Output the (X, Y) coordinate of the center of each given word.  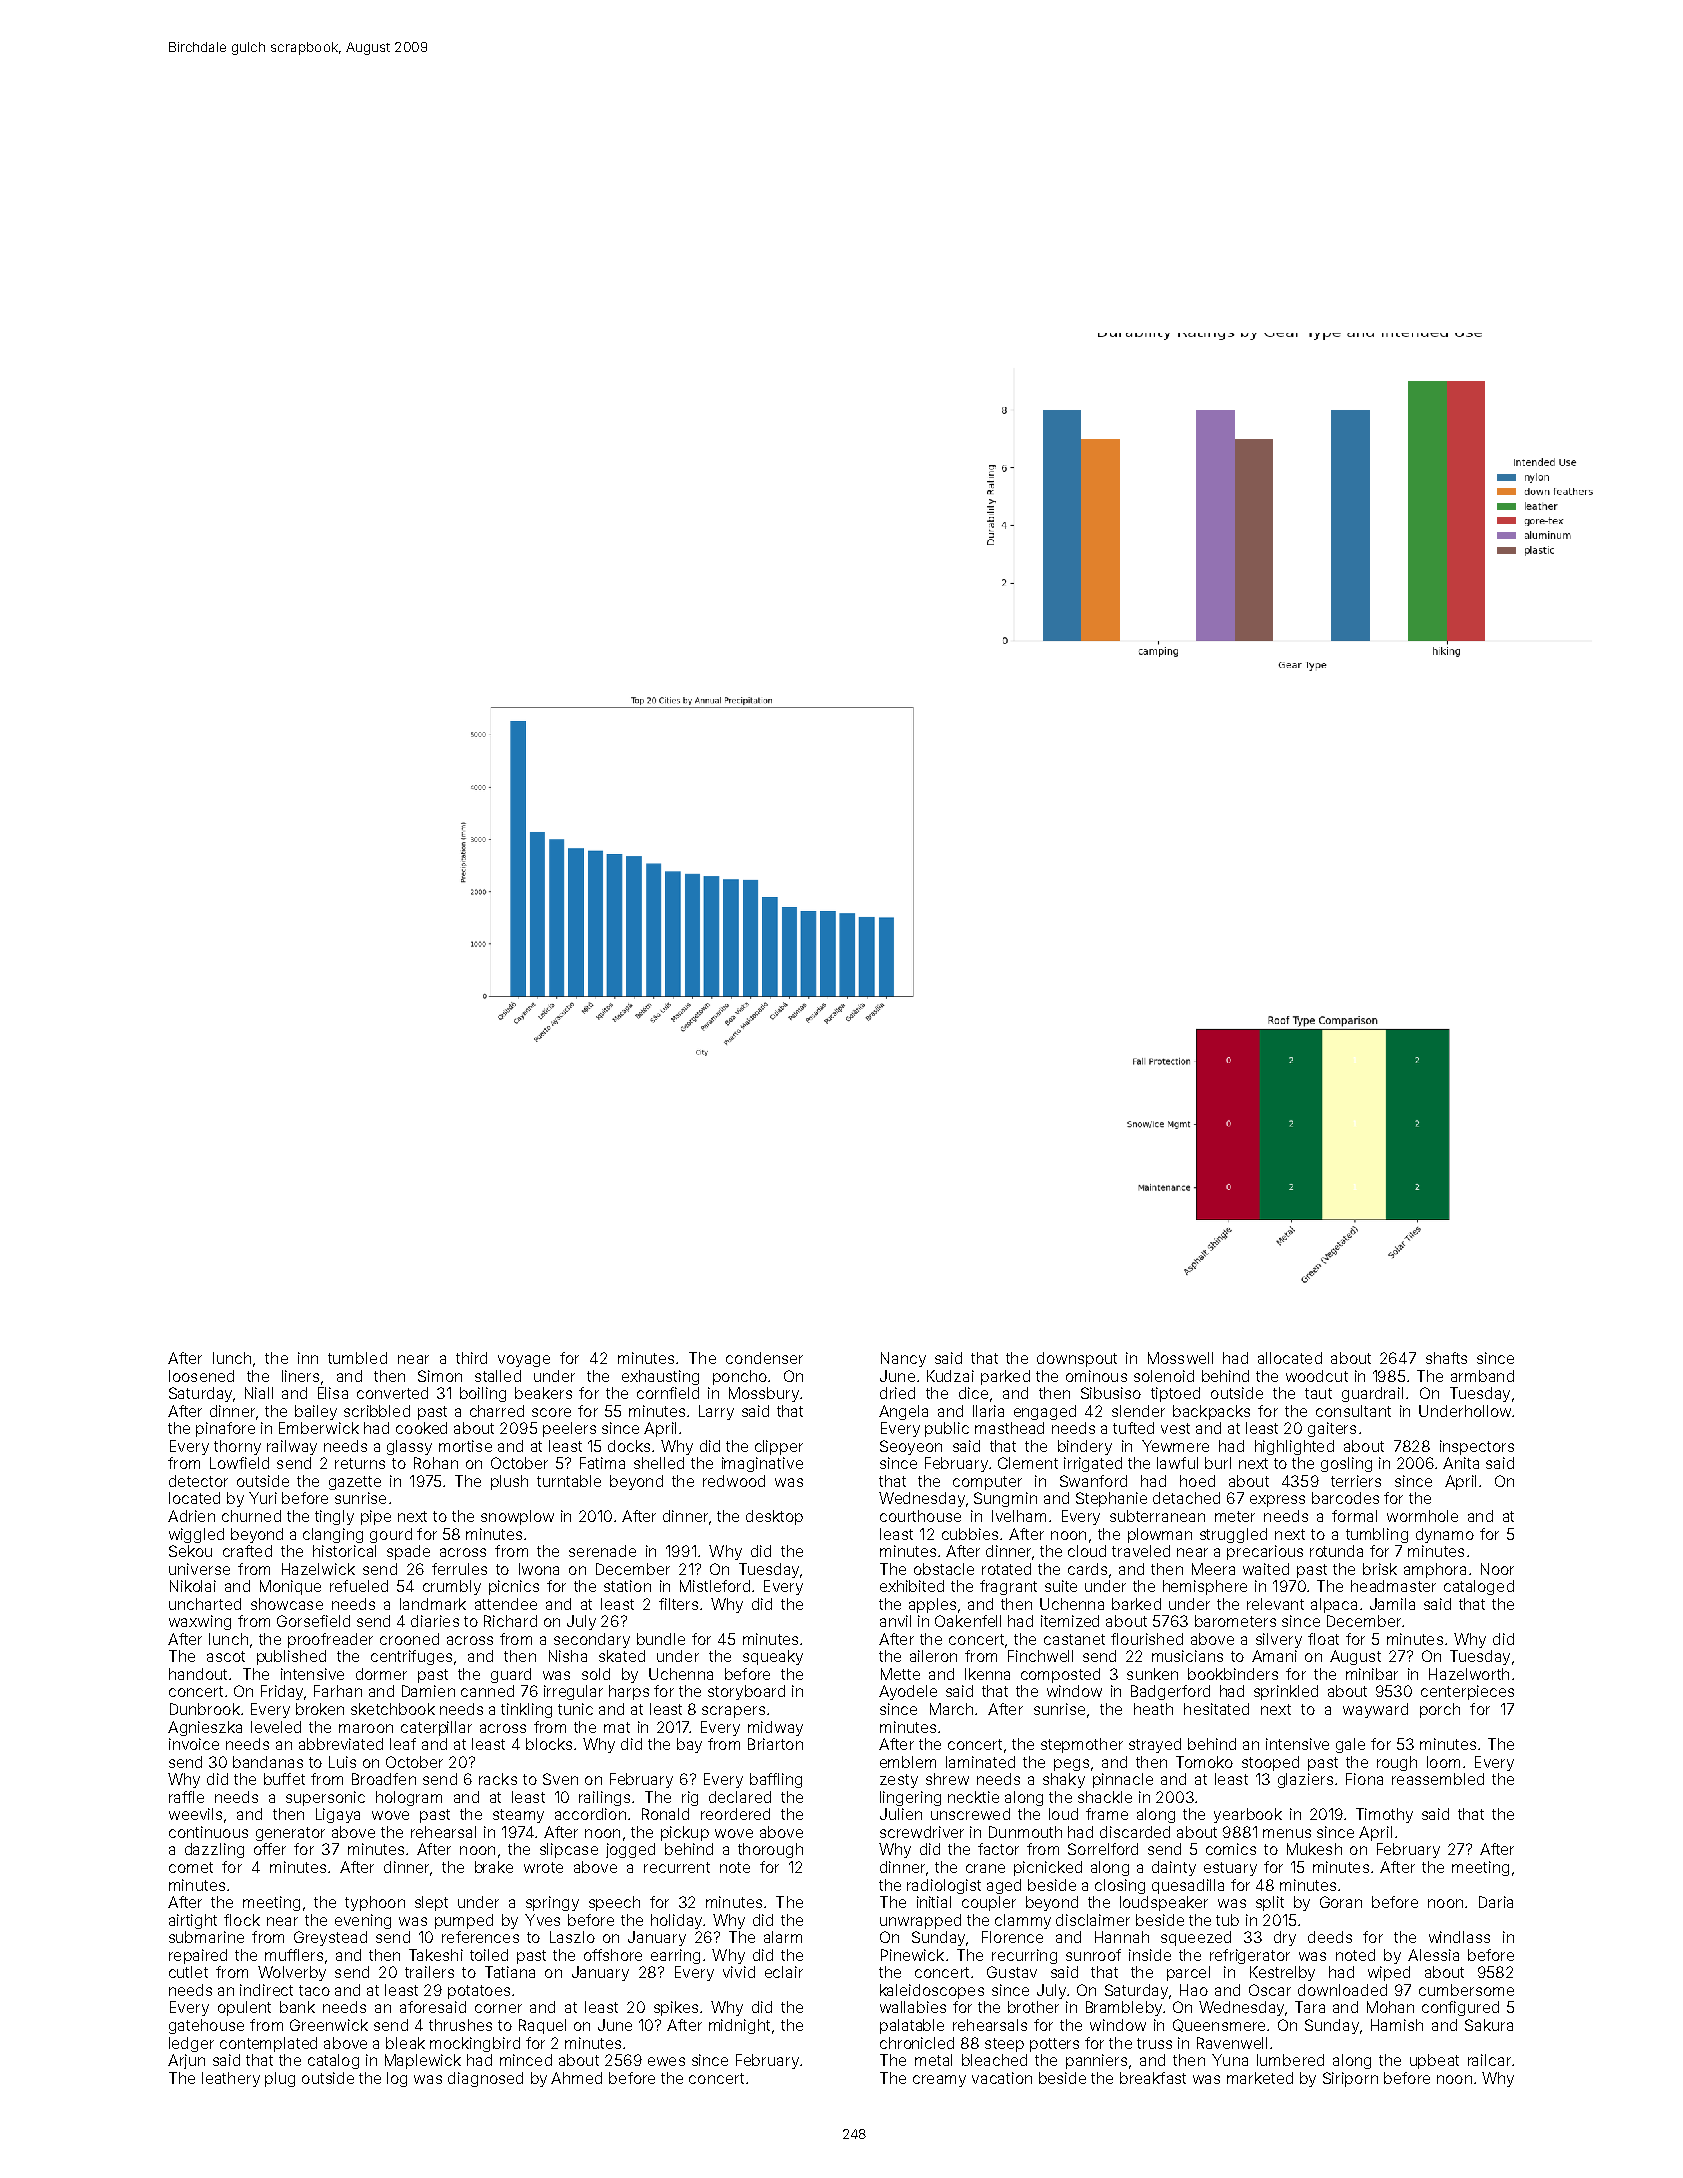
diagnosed (485, 2079)
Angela (903, 1412)
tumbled (357, 1358)
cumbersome (1466, 1990)
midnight (739, 2026)
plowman (1160, 1535)
